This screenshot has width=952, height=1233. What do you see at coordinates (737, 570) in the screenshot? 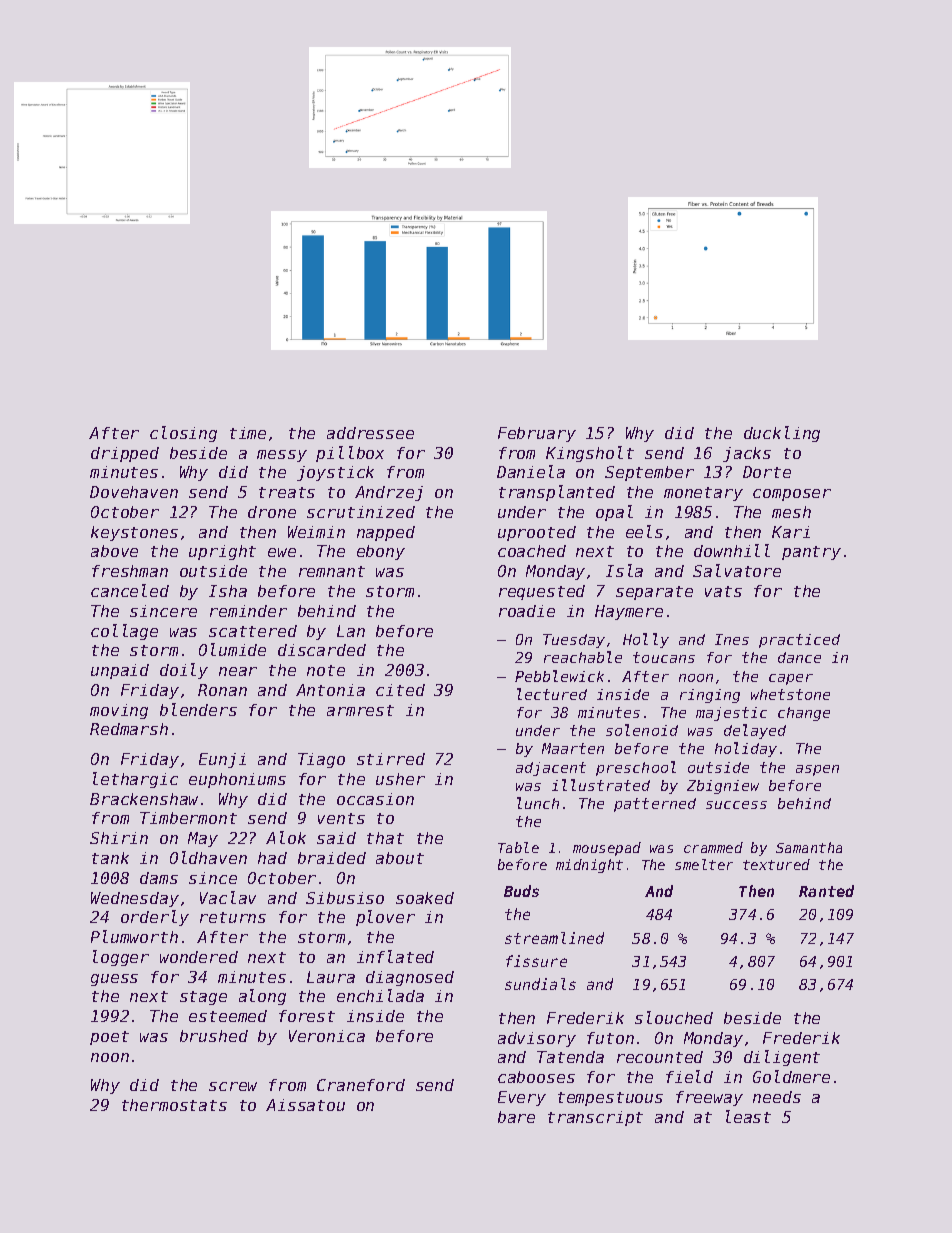
I see `Salvatore` at bounding box center [737, 570].
